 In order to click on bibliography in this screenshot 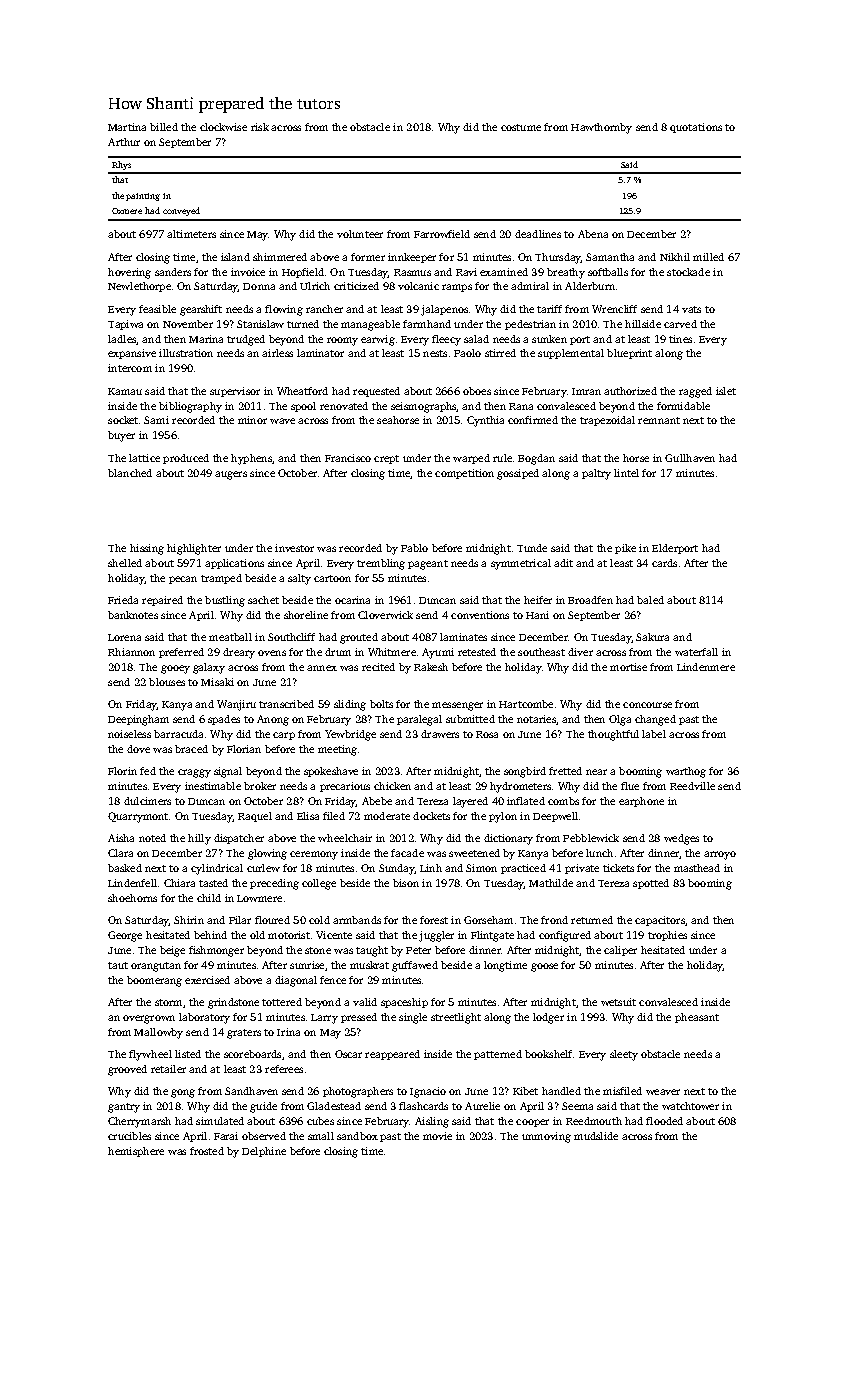, I will do `click(190, 407)`.
